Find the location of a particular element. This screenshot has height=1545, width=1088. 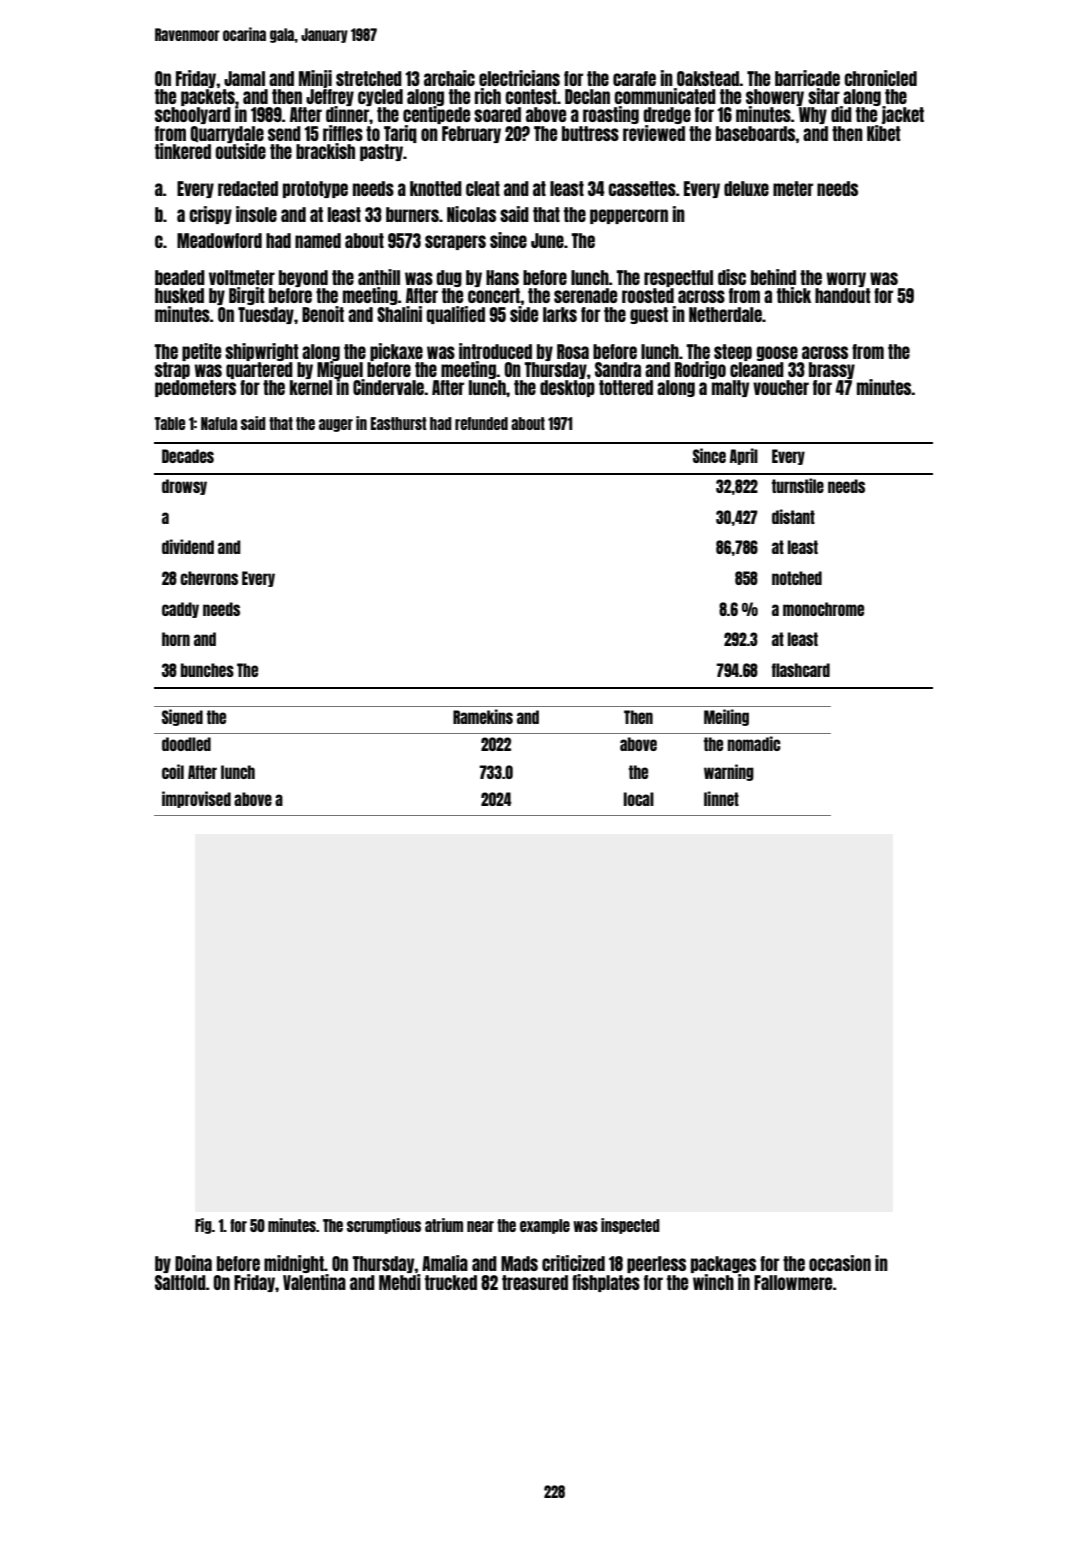

strap is located at coordinates (172, 370).
